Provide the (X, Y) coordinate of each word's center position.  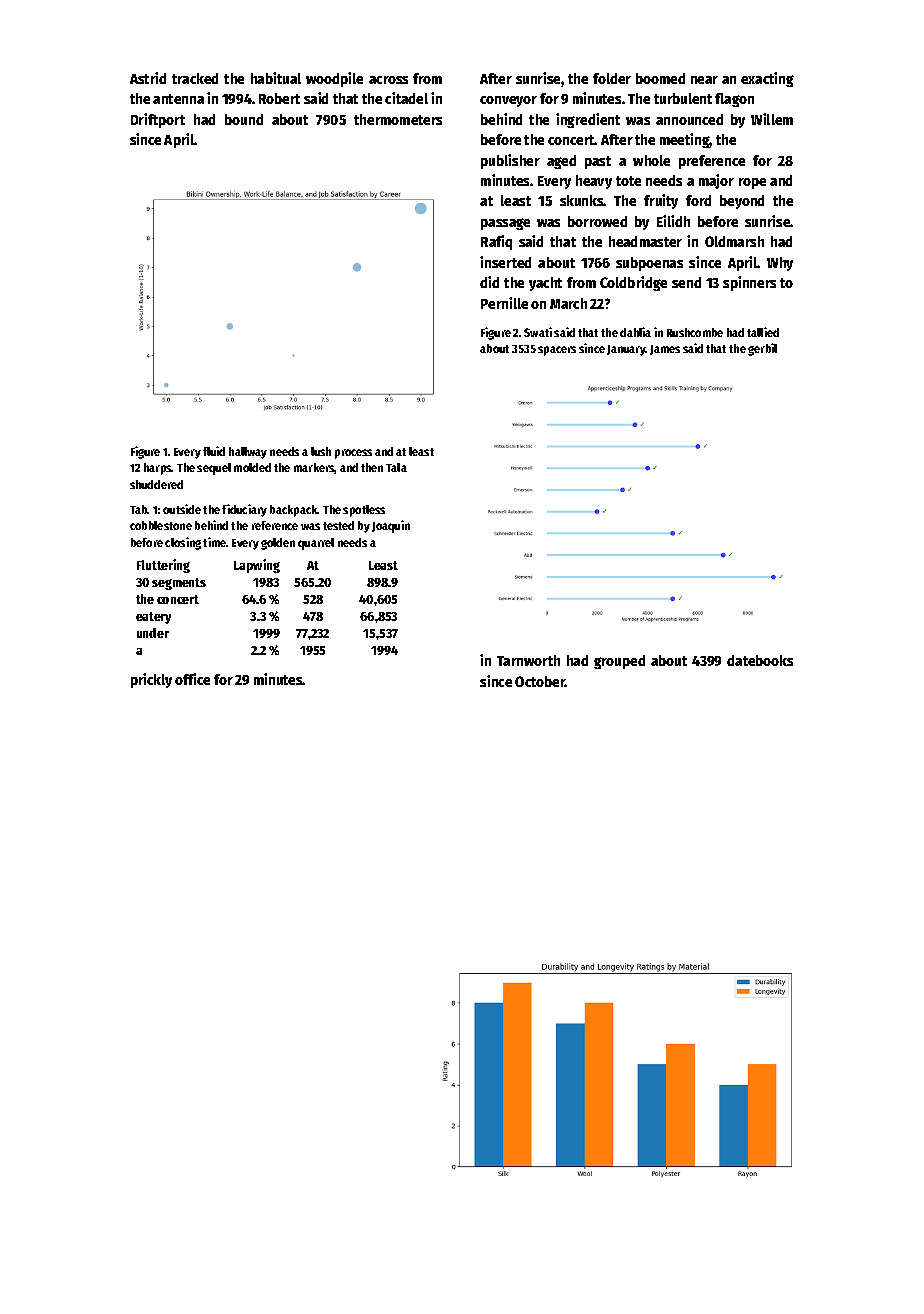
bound (244, 119)
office (192, 679)
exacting (767, 79)
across (388, 80)
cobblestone (161, 525)
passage (505, 224)
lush (321, 451)
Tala (396, 467)
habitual (276, 78)
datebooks (760, 660)
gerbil (762, 349)
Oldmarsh (734, 241)
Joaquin (391, 526)
